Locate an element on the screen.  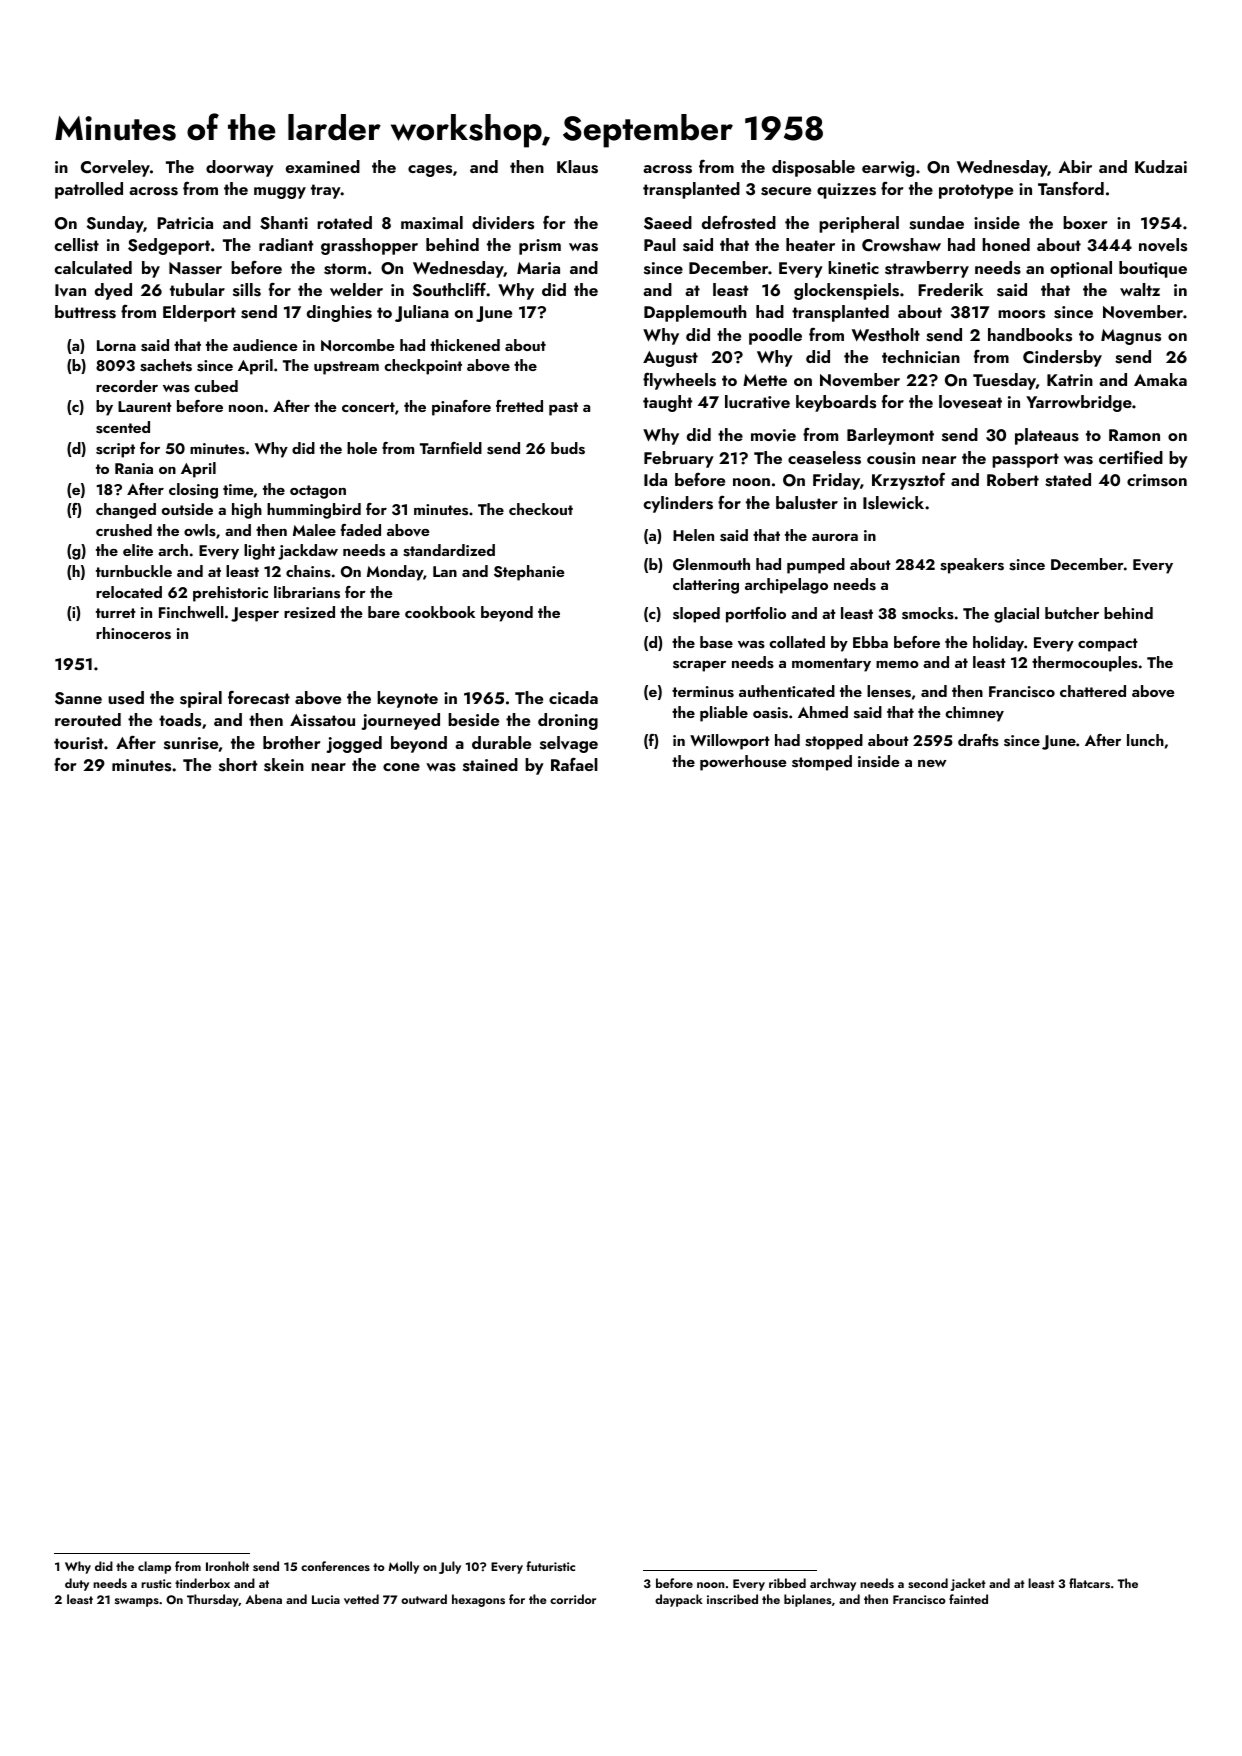
duty is located at coordinates (77, 1584).
